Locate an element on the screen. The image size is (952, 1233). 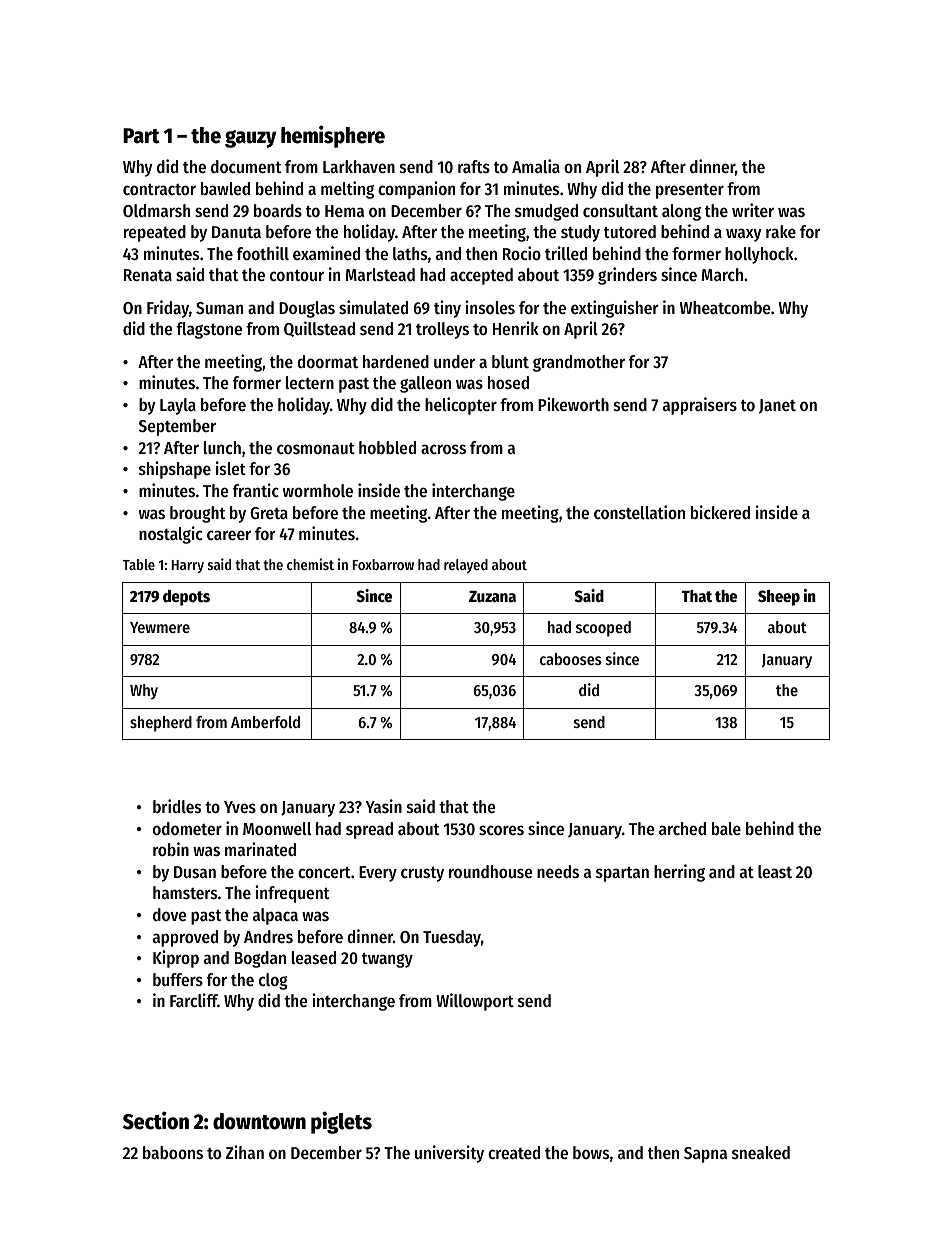
gauzy is located at coordinates (251, 139).
